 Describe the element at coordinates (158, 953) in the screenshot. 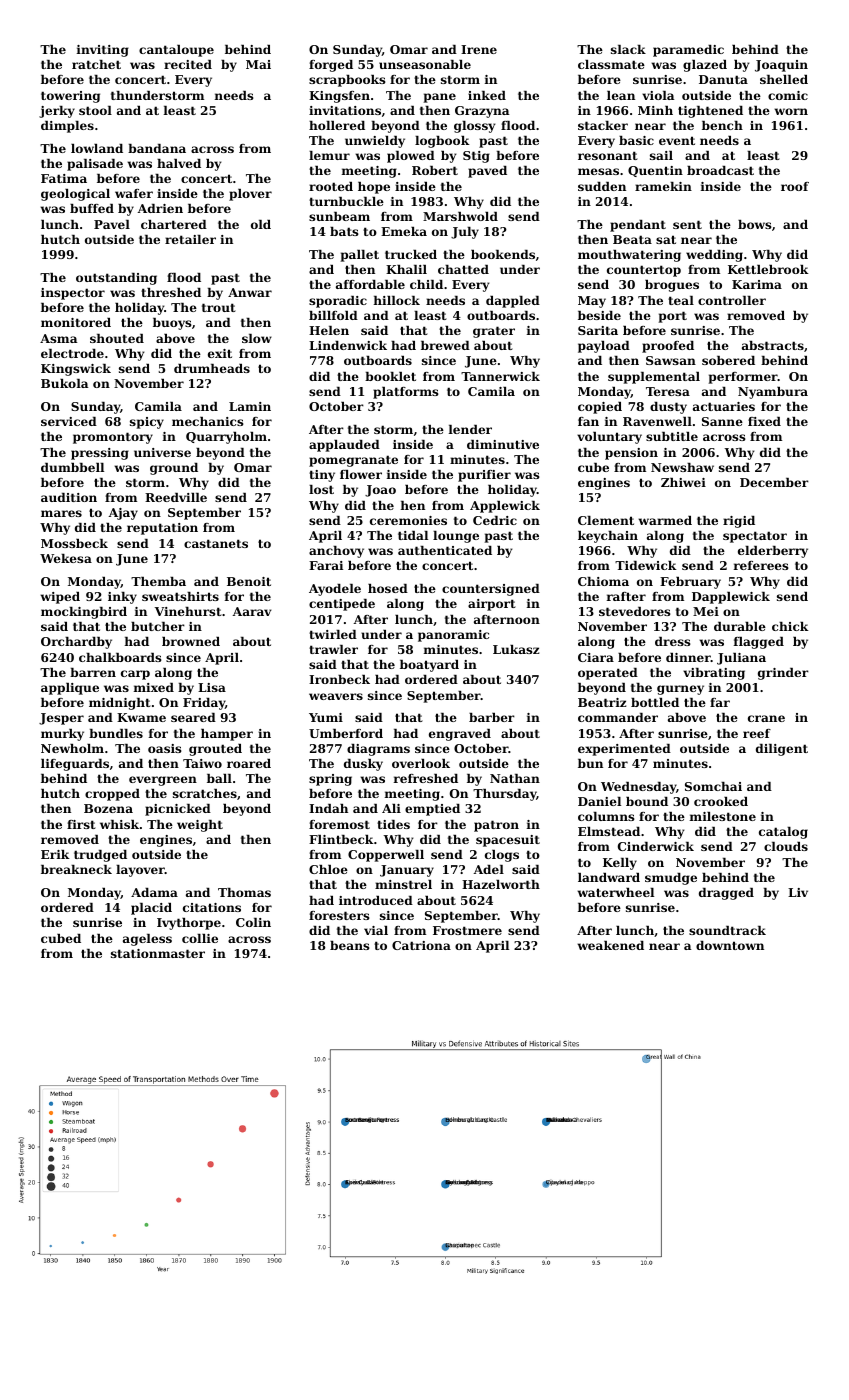

I see `stationmaster` at that location.
